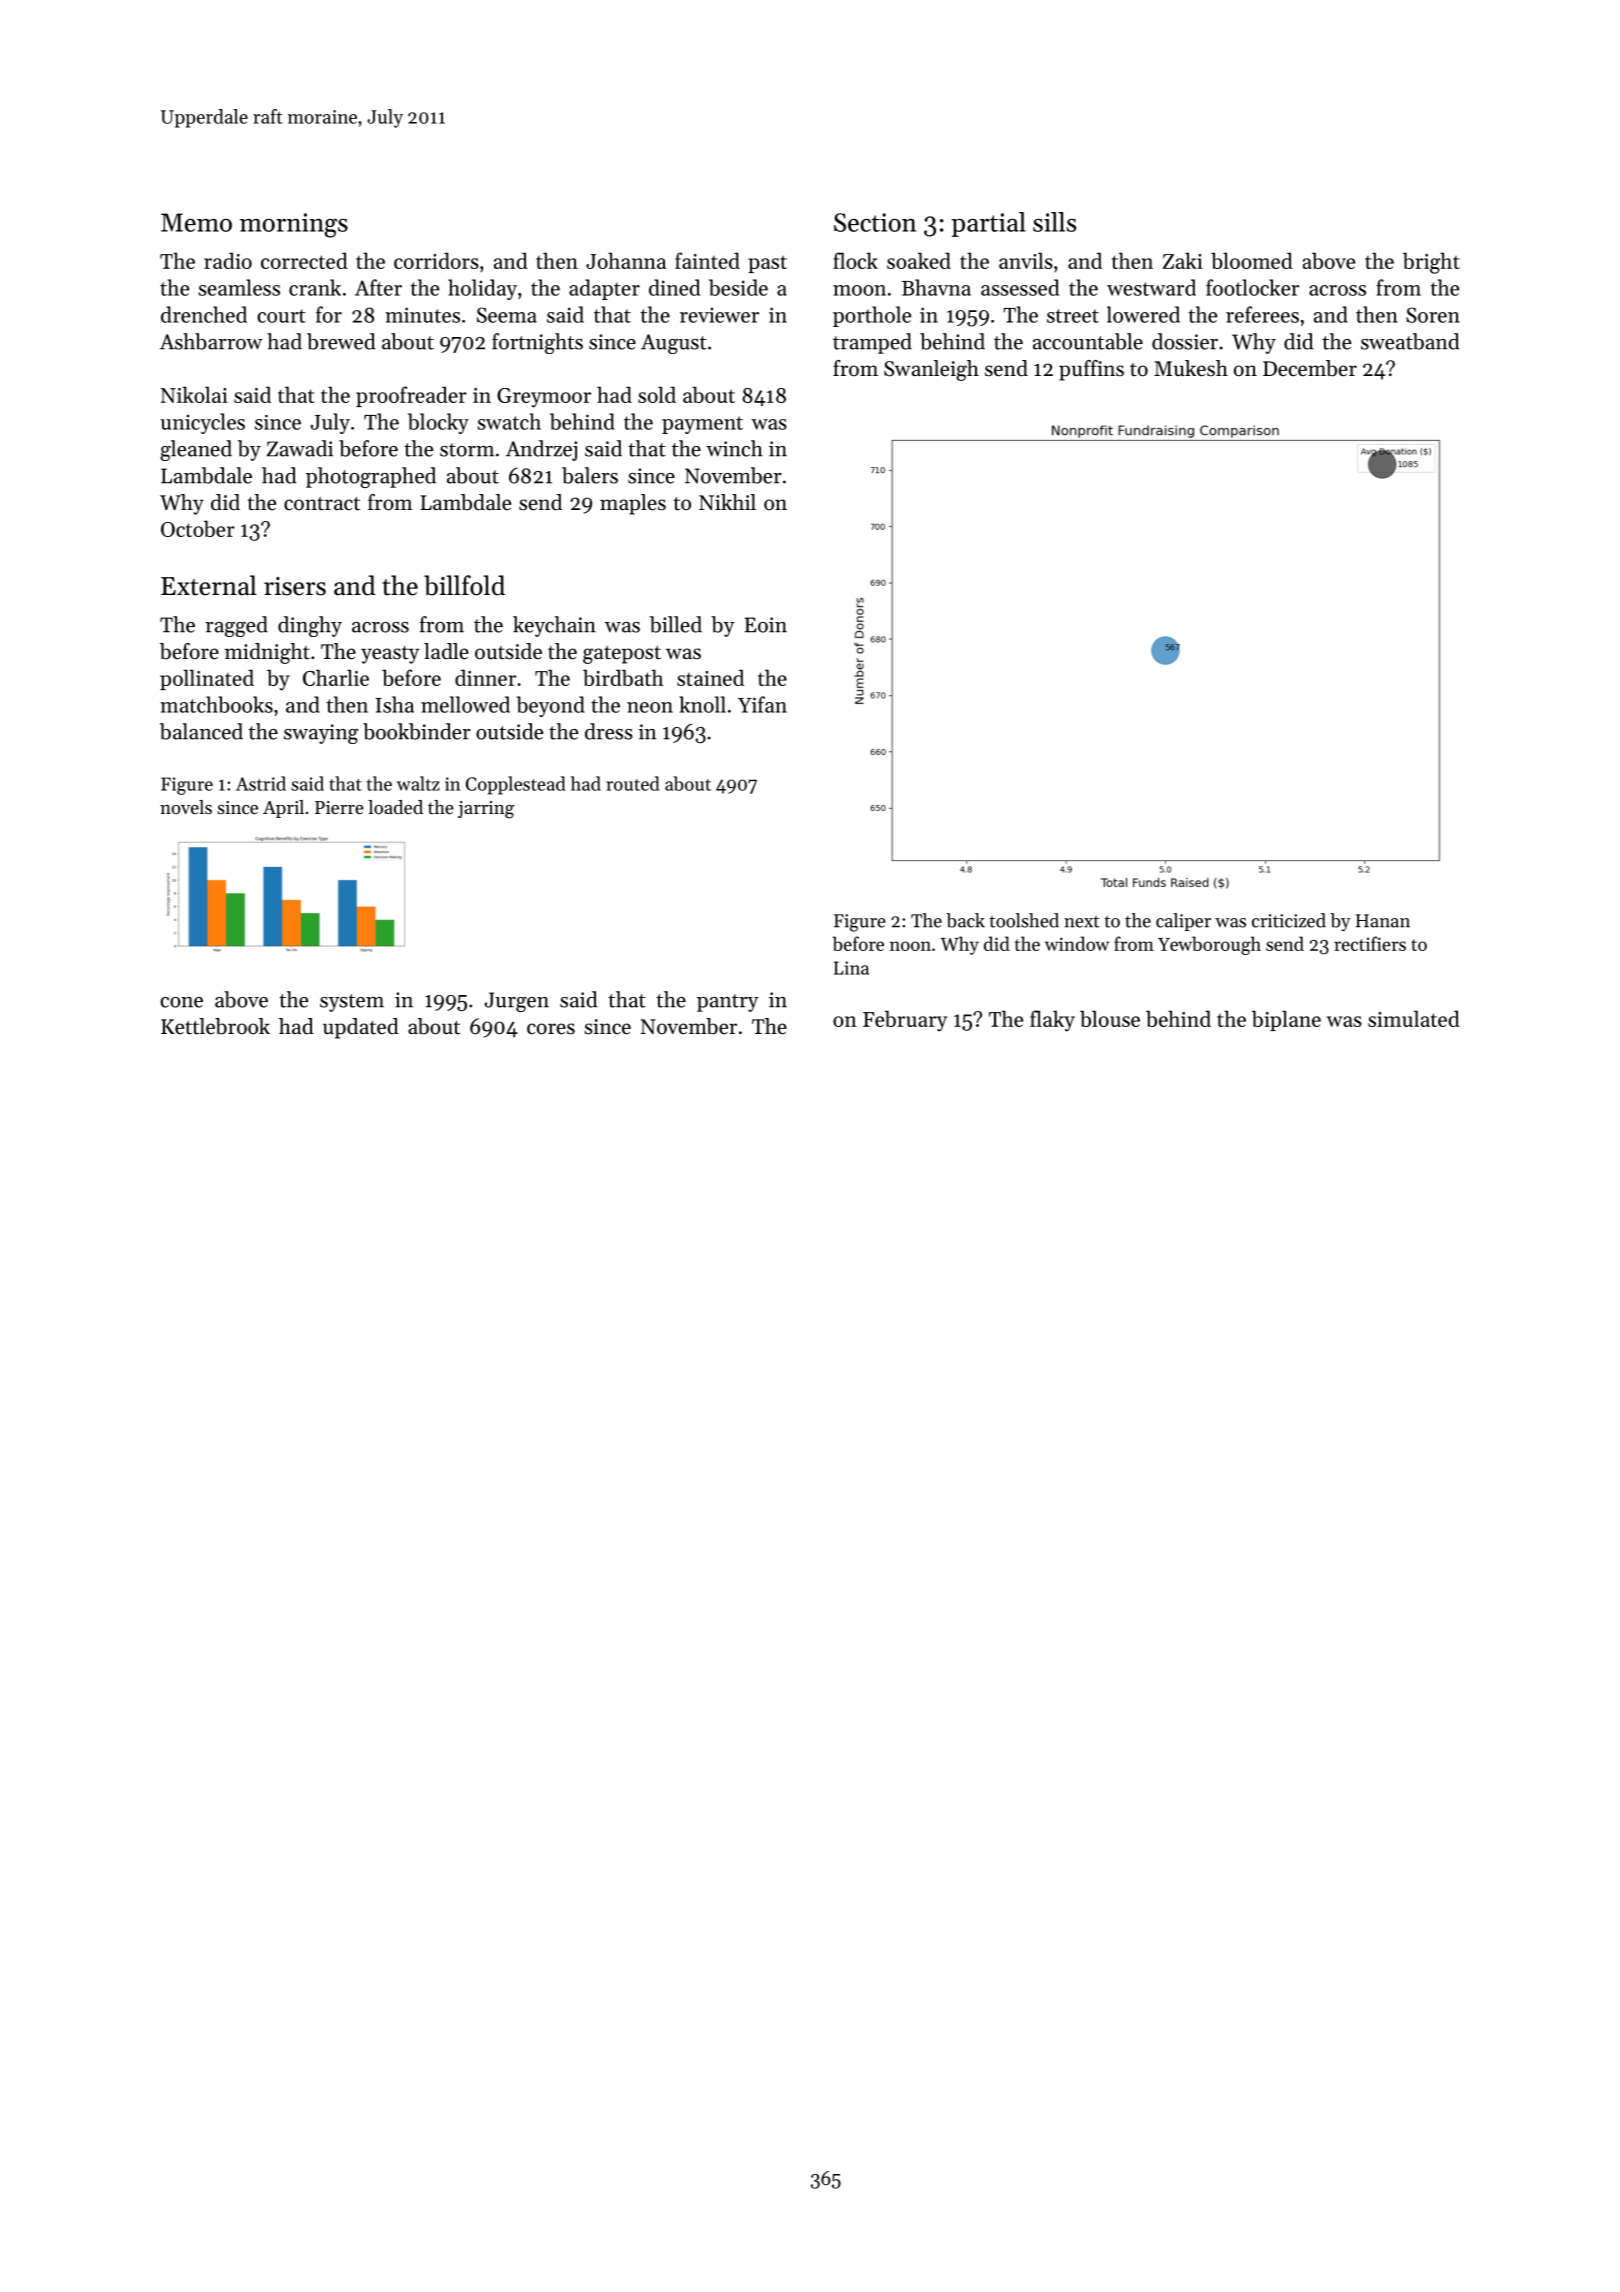  Describe the element at coordinates (1433, 315) in the screenshot. I see `Soren` at that location.
